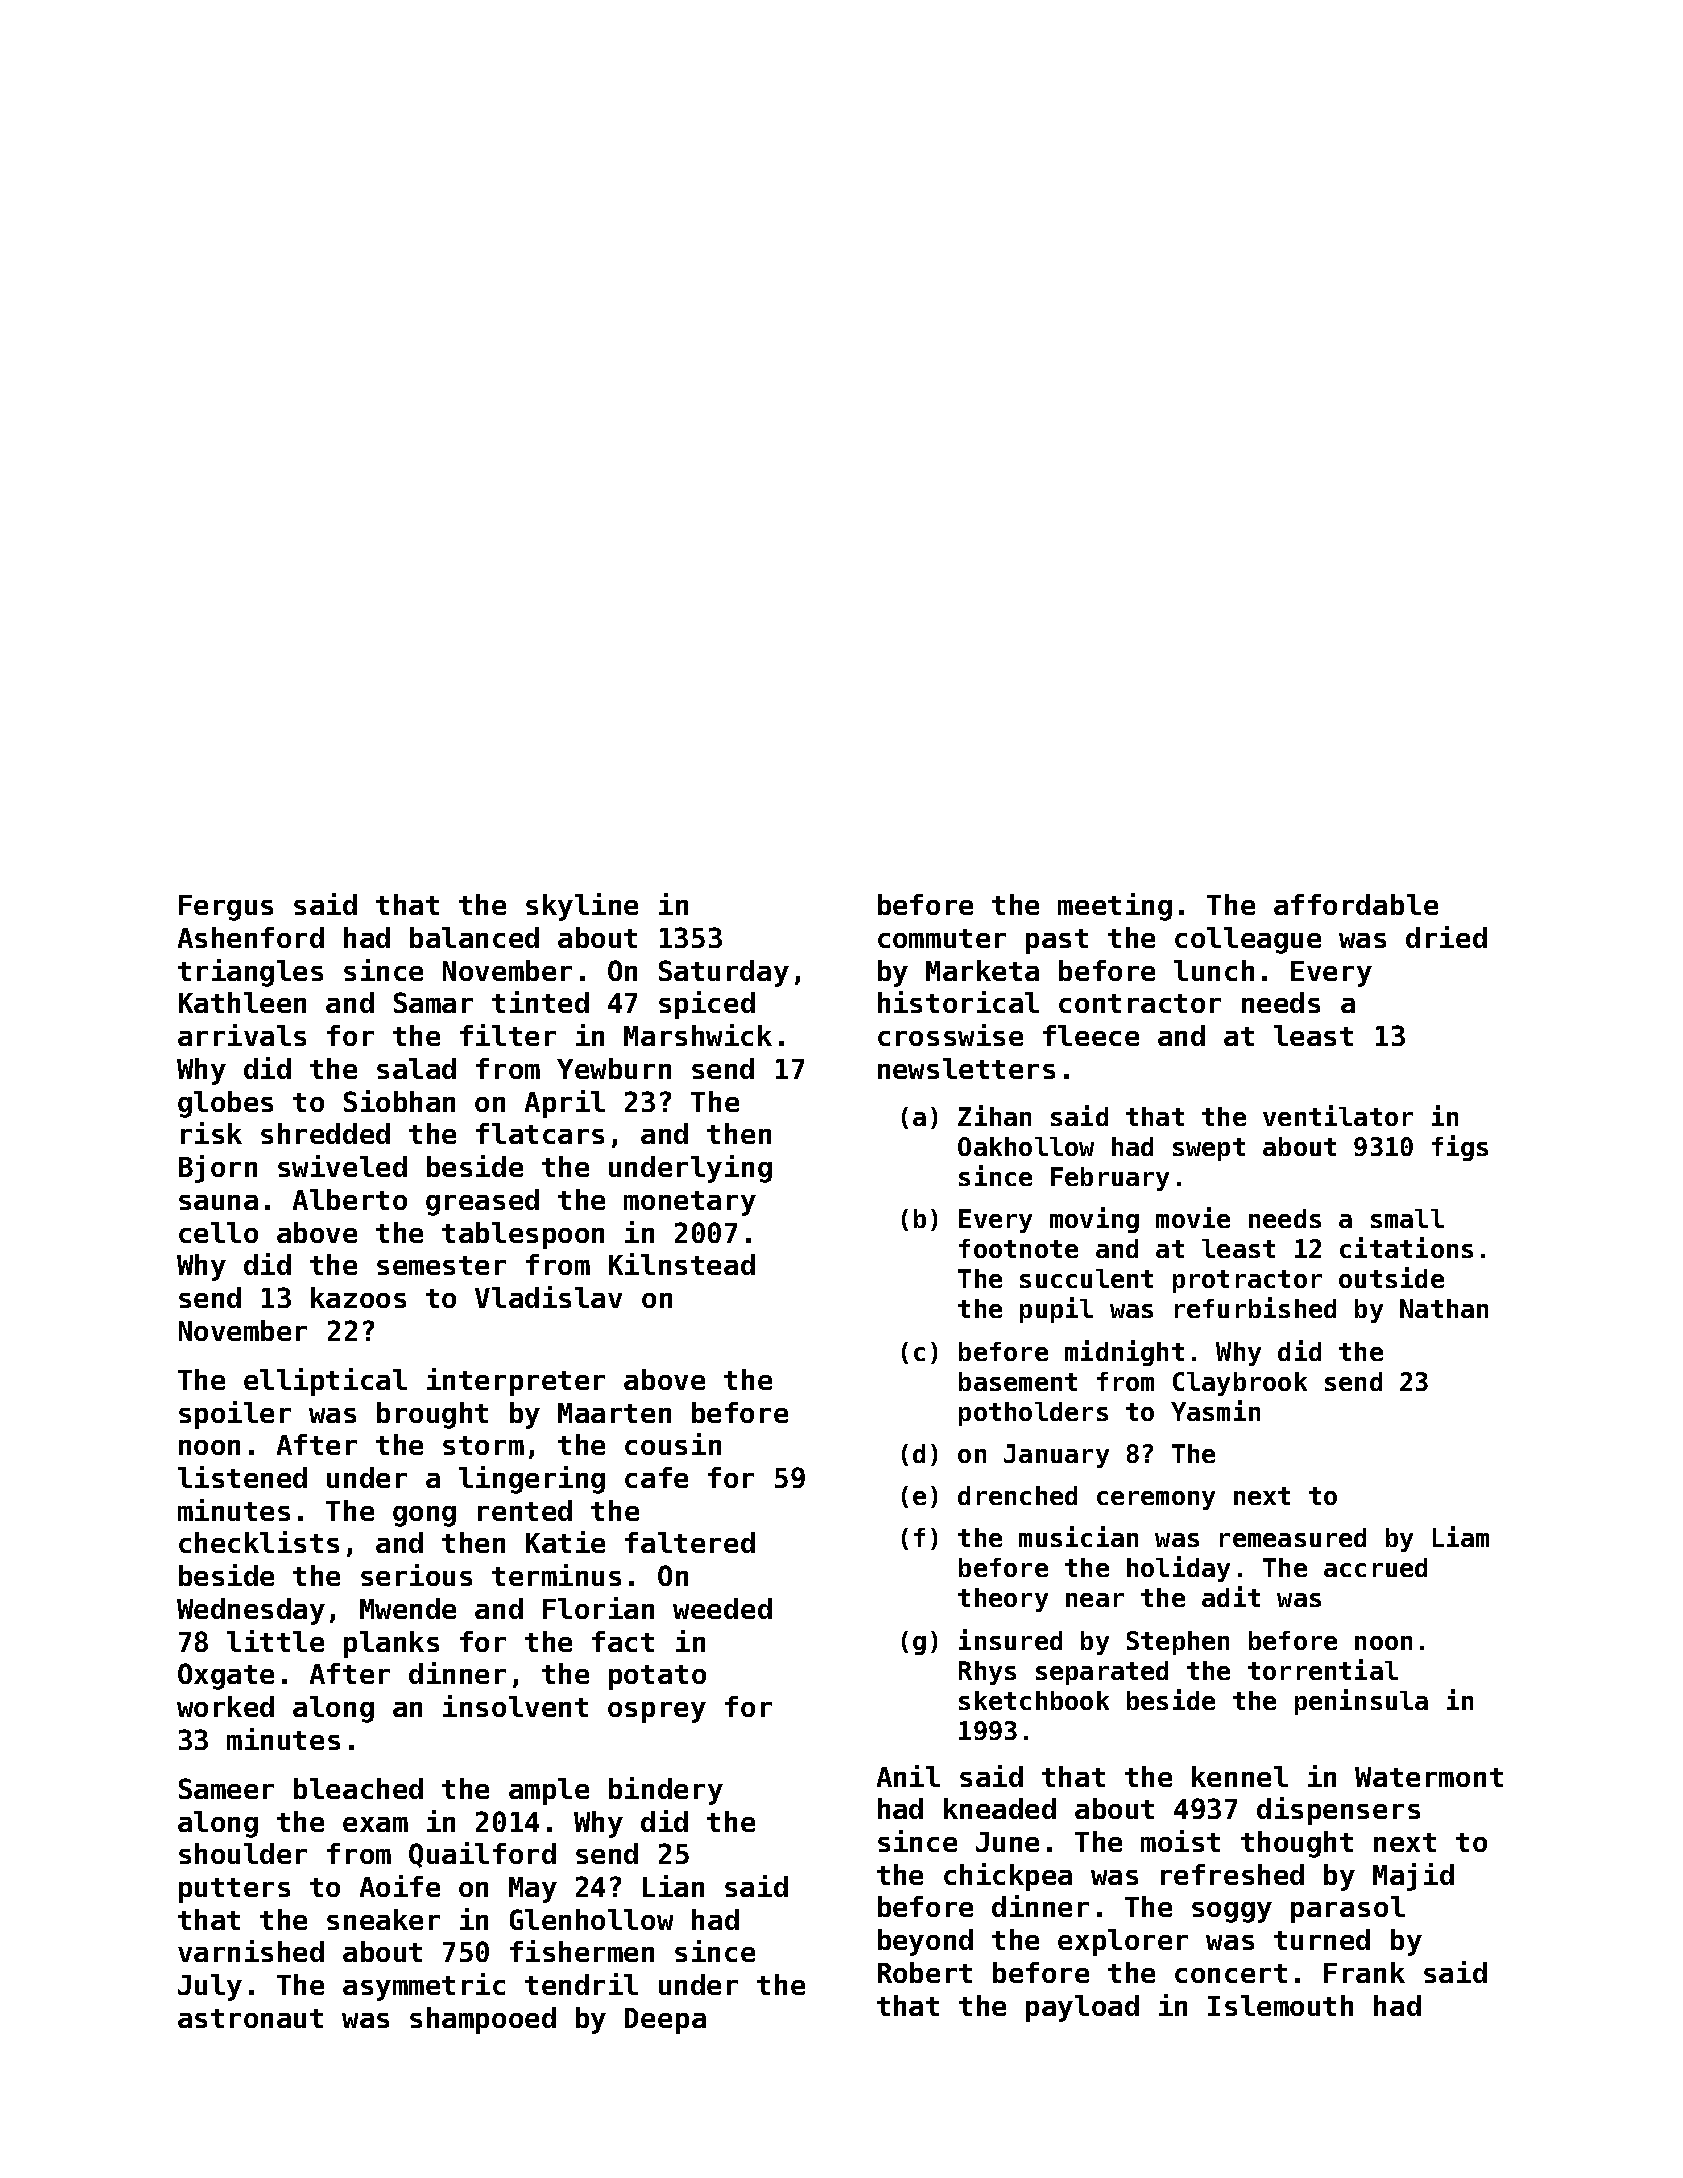 This image has height=2178, width=1683. I want to click on asymmetric, so click(424, 1987).
